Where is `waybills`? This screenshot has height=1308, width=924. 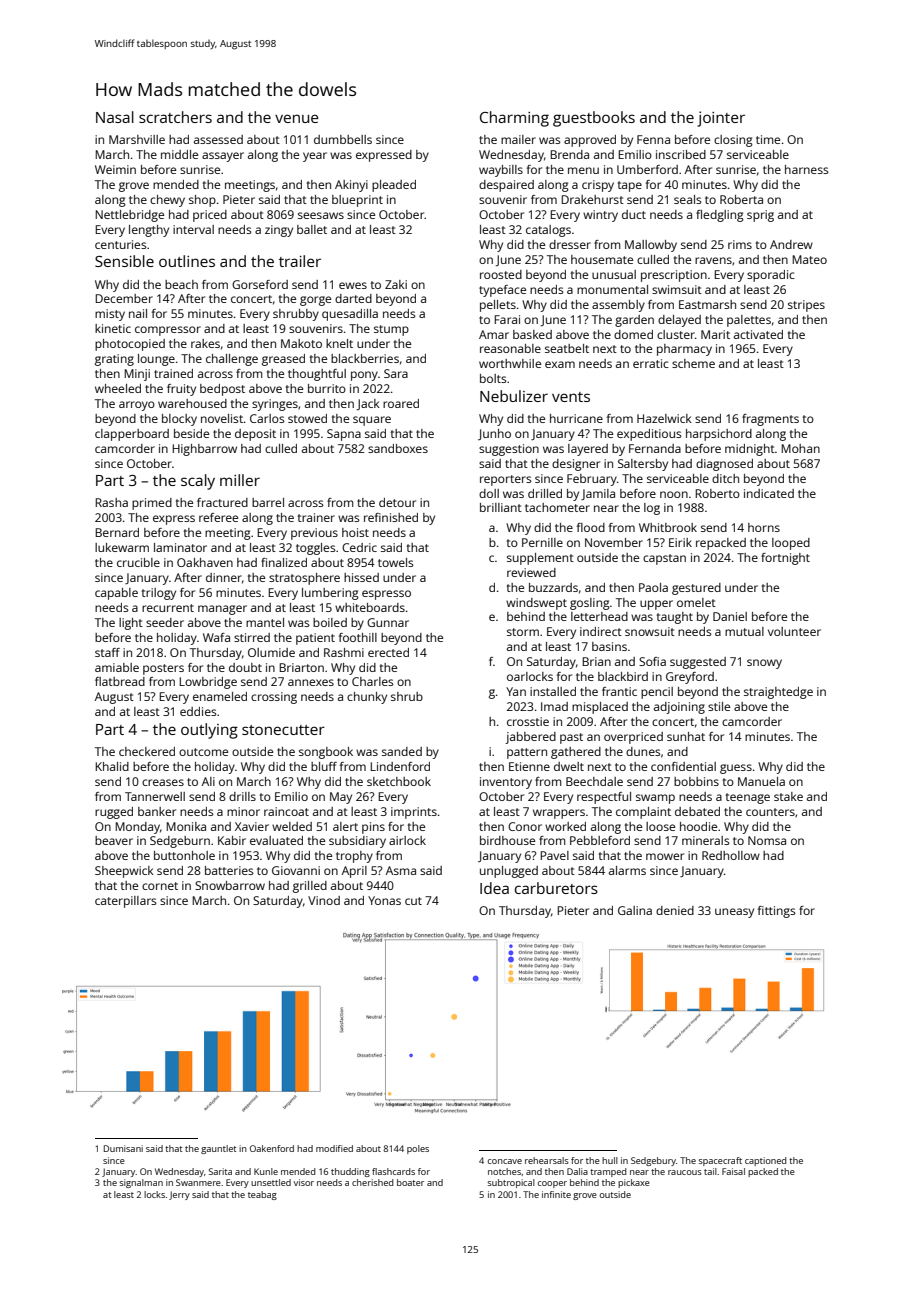 waybills is located at coordinates (501, 171).
